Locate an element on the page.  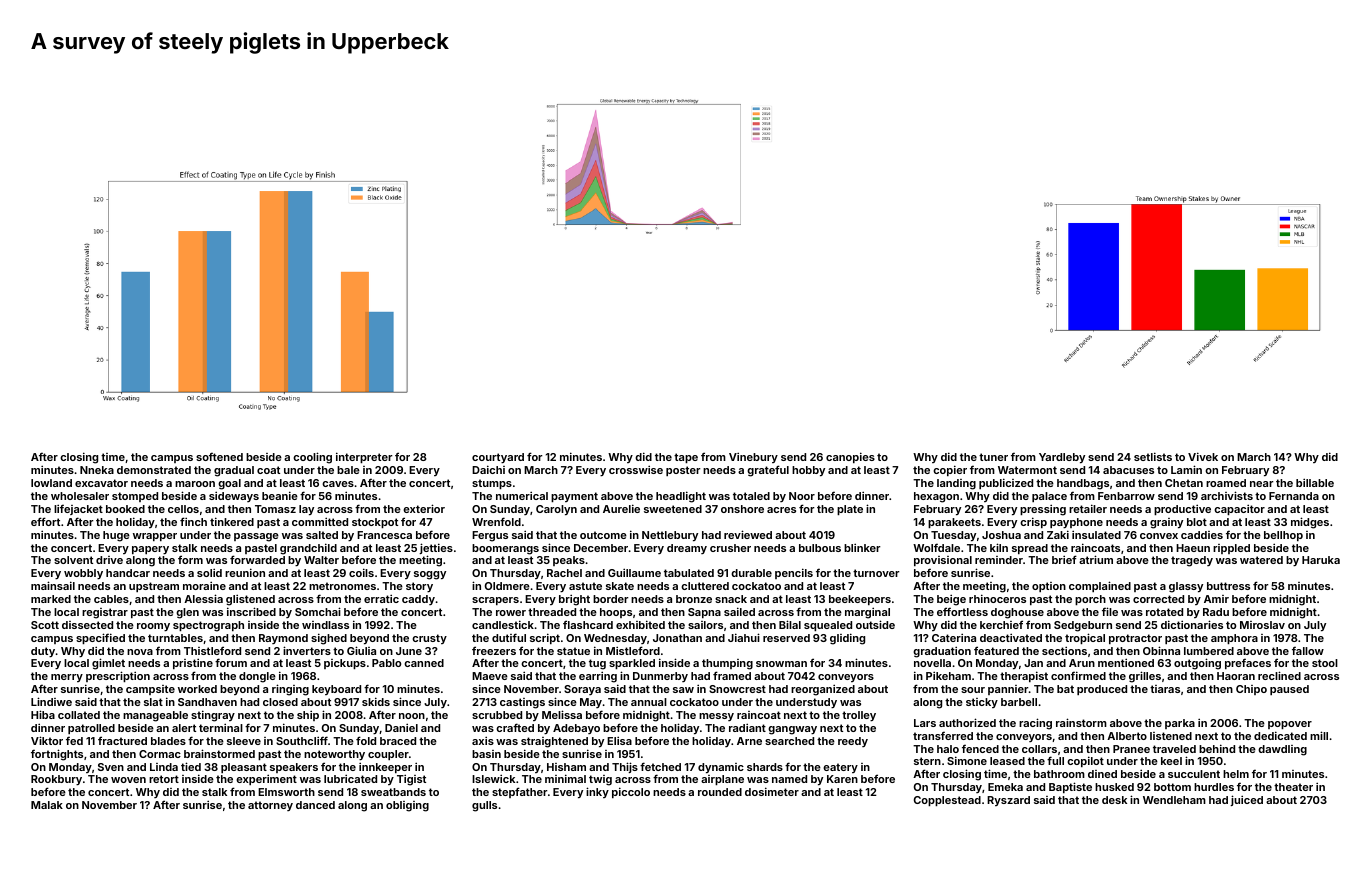
plate is located at coordinates (850, 510).
